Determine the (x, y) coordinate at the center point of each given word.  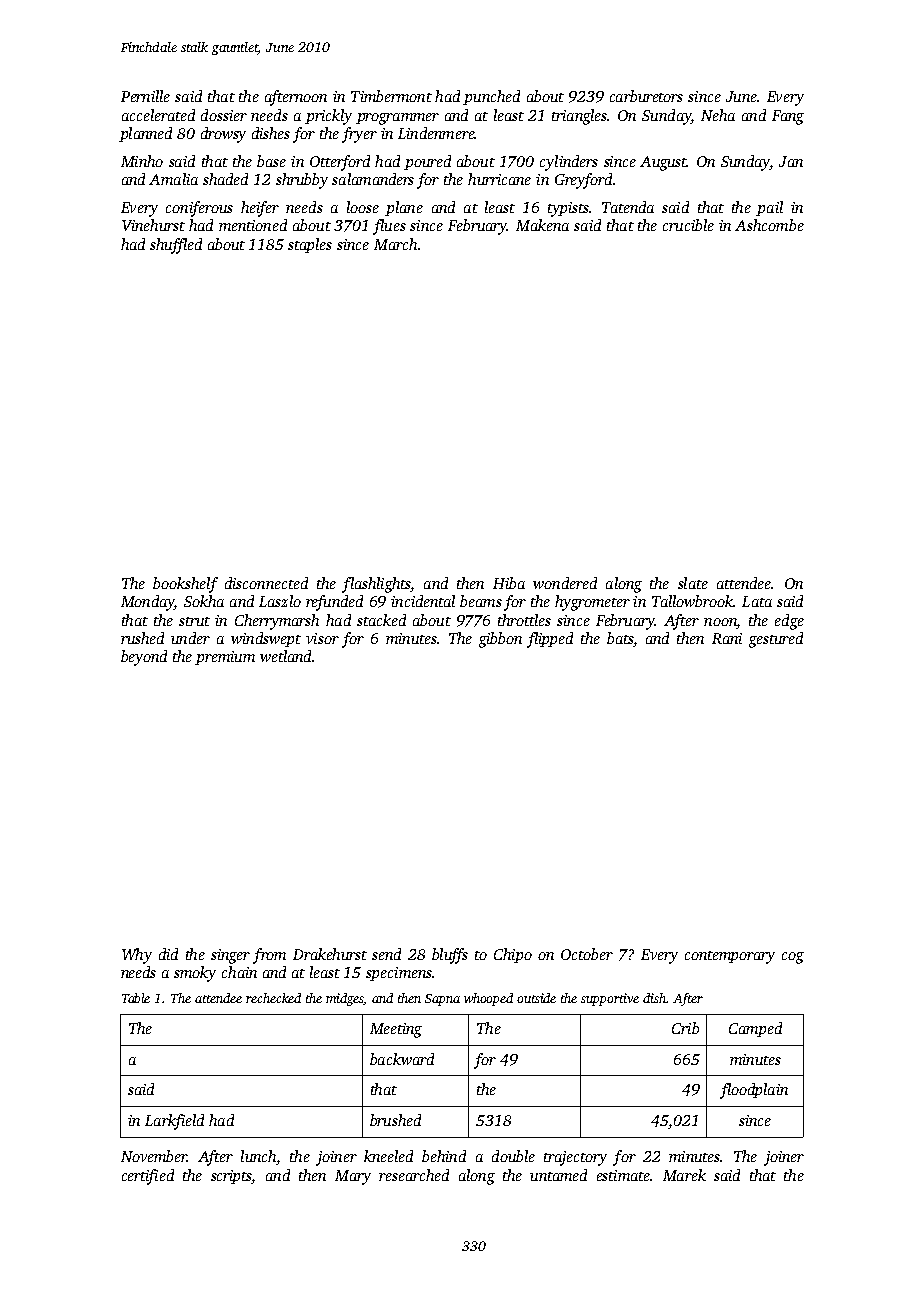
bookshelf (185, 585)
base (271, 161)
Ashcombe (769, 225)
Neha (718, 115)
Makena (542, 225)
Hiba (509, 583)
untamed (558, 1175)
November (154, 1156)
